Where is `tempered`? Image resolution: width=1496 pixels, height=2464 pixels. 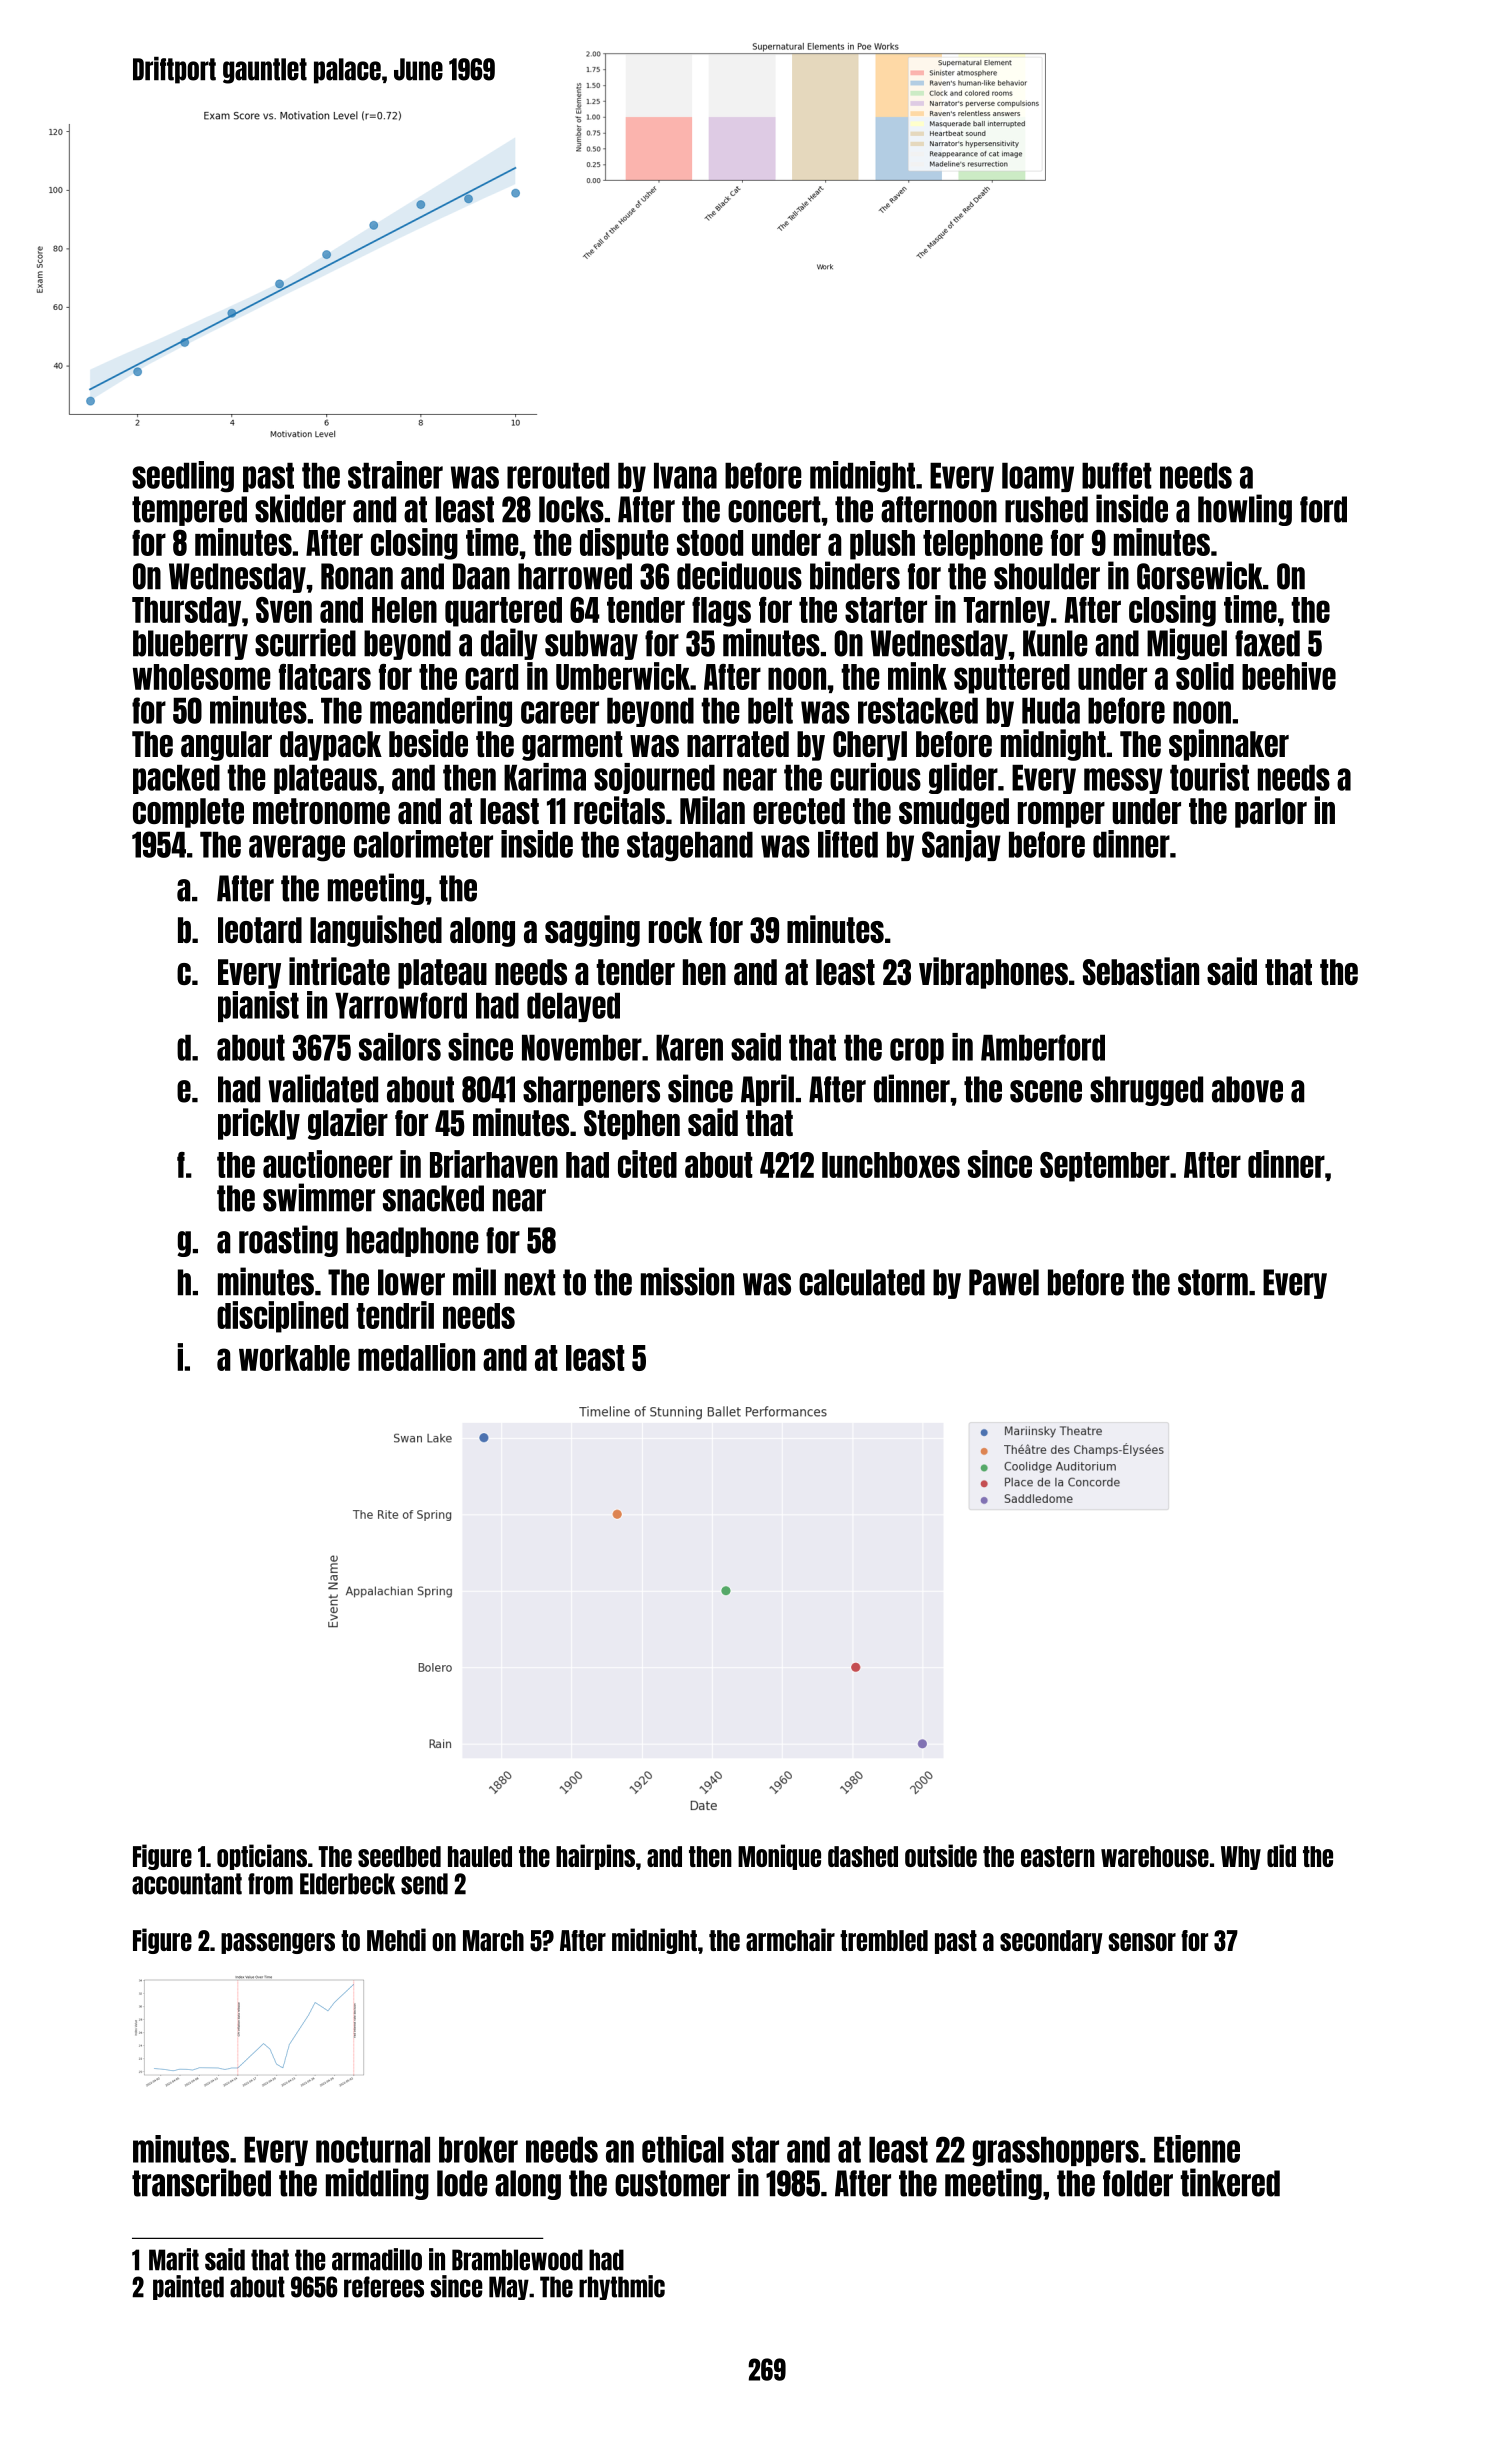
tempered is located at coordinates (189, 511).
